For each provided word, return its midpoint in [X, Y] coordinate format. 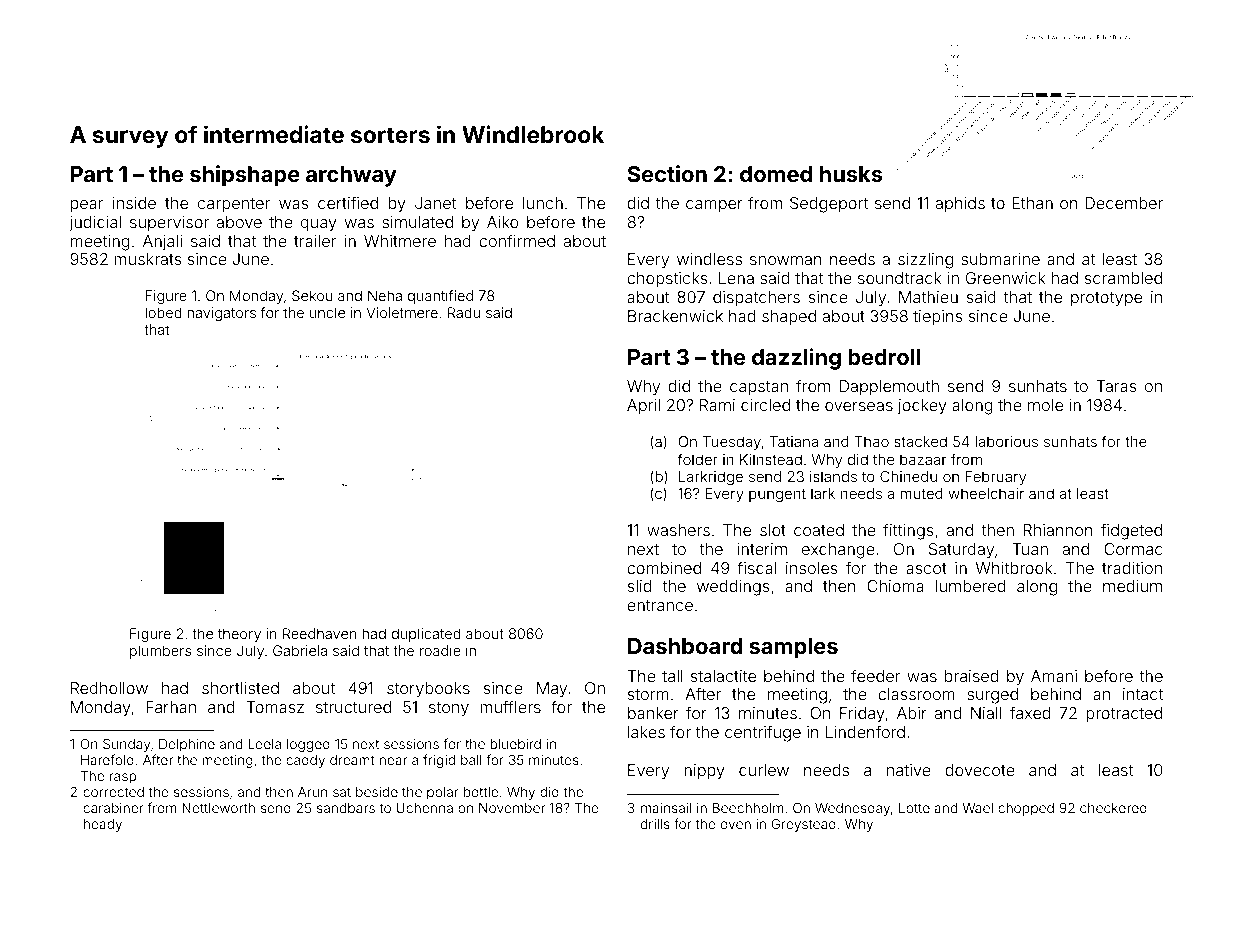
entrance [660, 605]
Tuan [1030, 549]
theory [239, 635]
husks [851, 174]
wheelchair [986, 493]
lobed [163, 312]
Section [667, 173]
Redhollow [109, 688]
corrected [113, 792]
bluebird [515, 744]
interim [762, 549]
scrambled [1123, 278]
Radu [464, 312]
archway [351, 176]
